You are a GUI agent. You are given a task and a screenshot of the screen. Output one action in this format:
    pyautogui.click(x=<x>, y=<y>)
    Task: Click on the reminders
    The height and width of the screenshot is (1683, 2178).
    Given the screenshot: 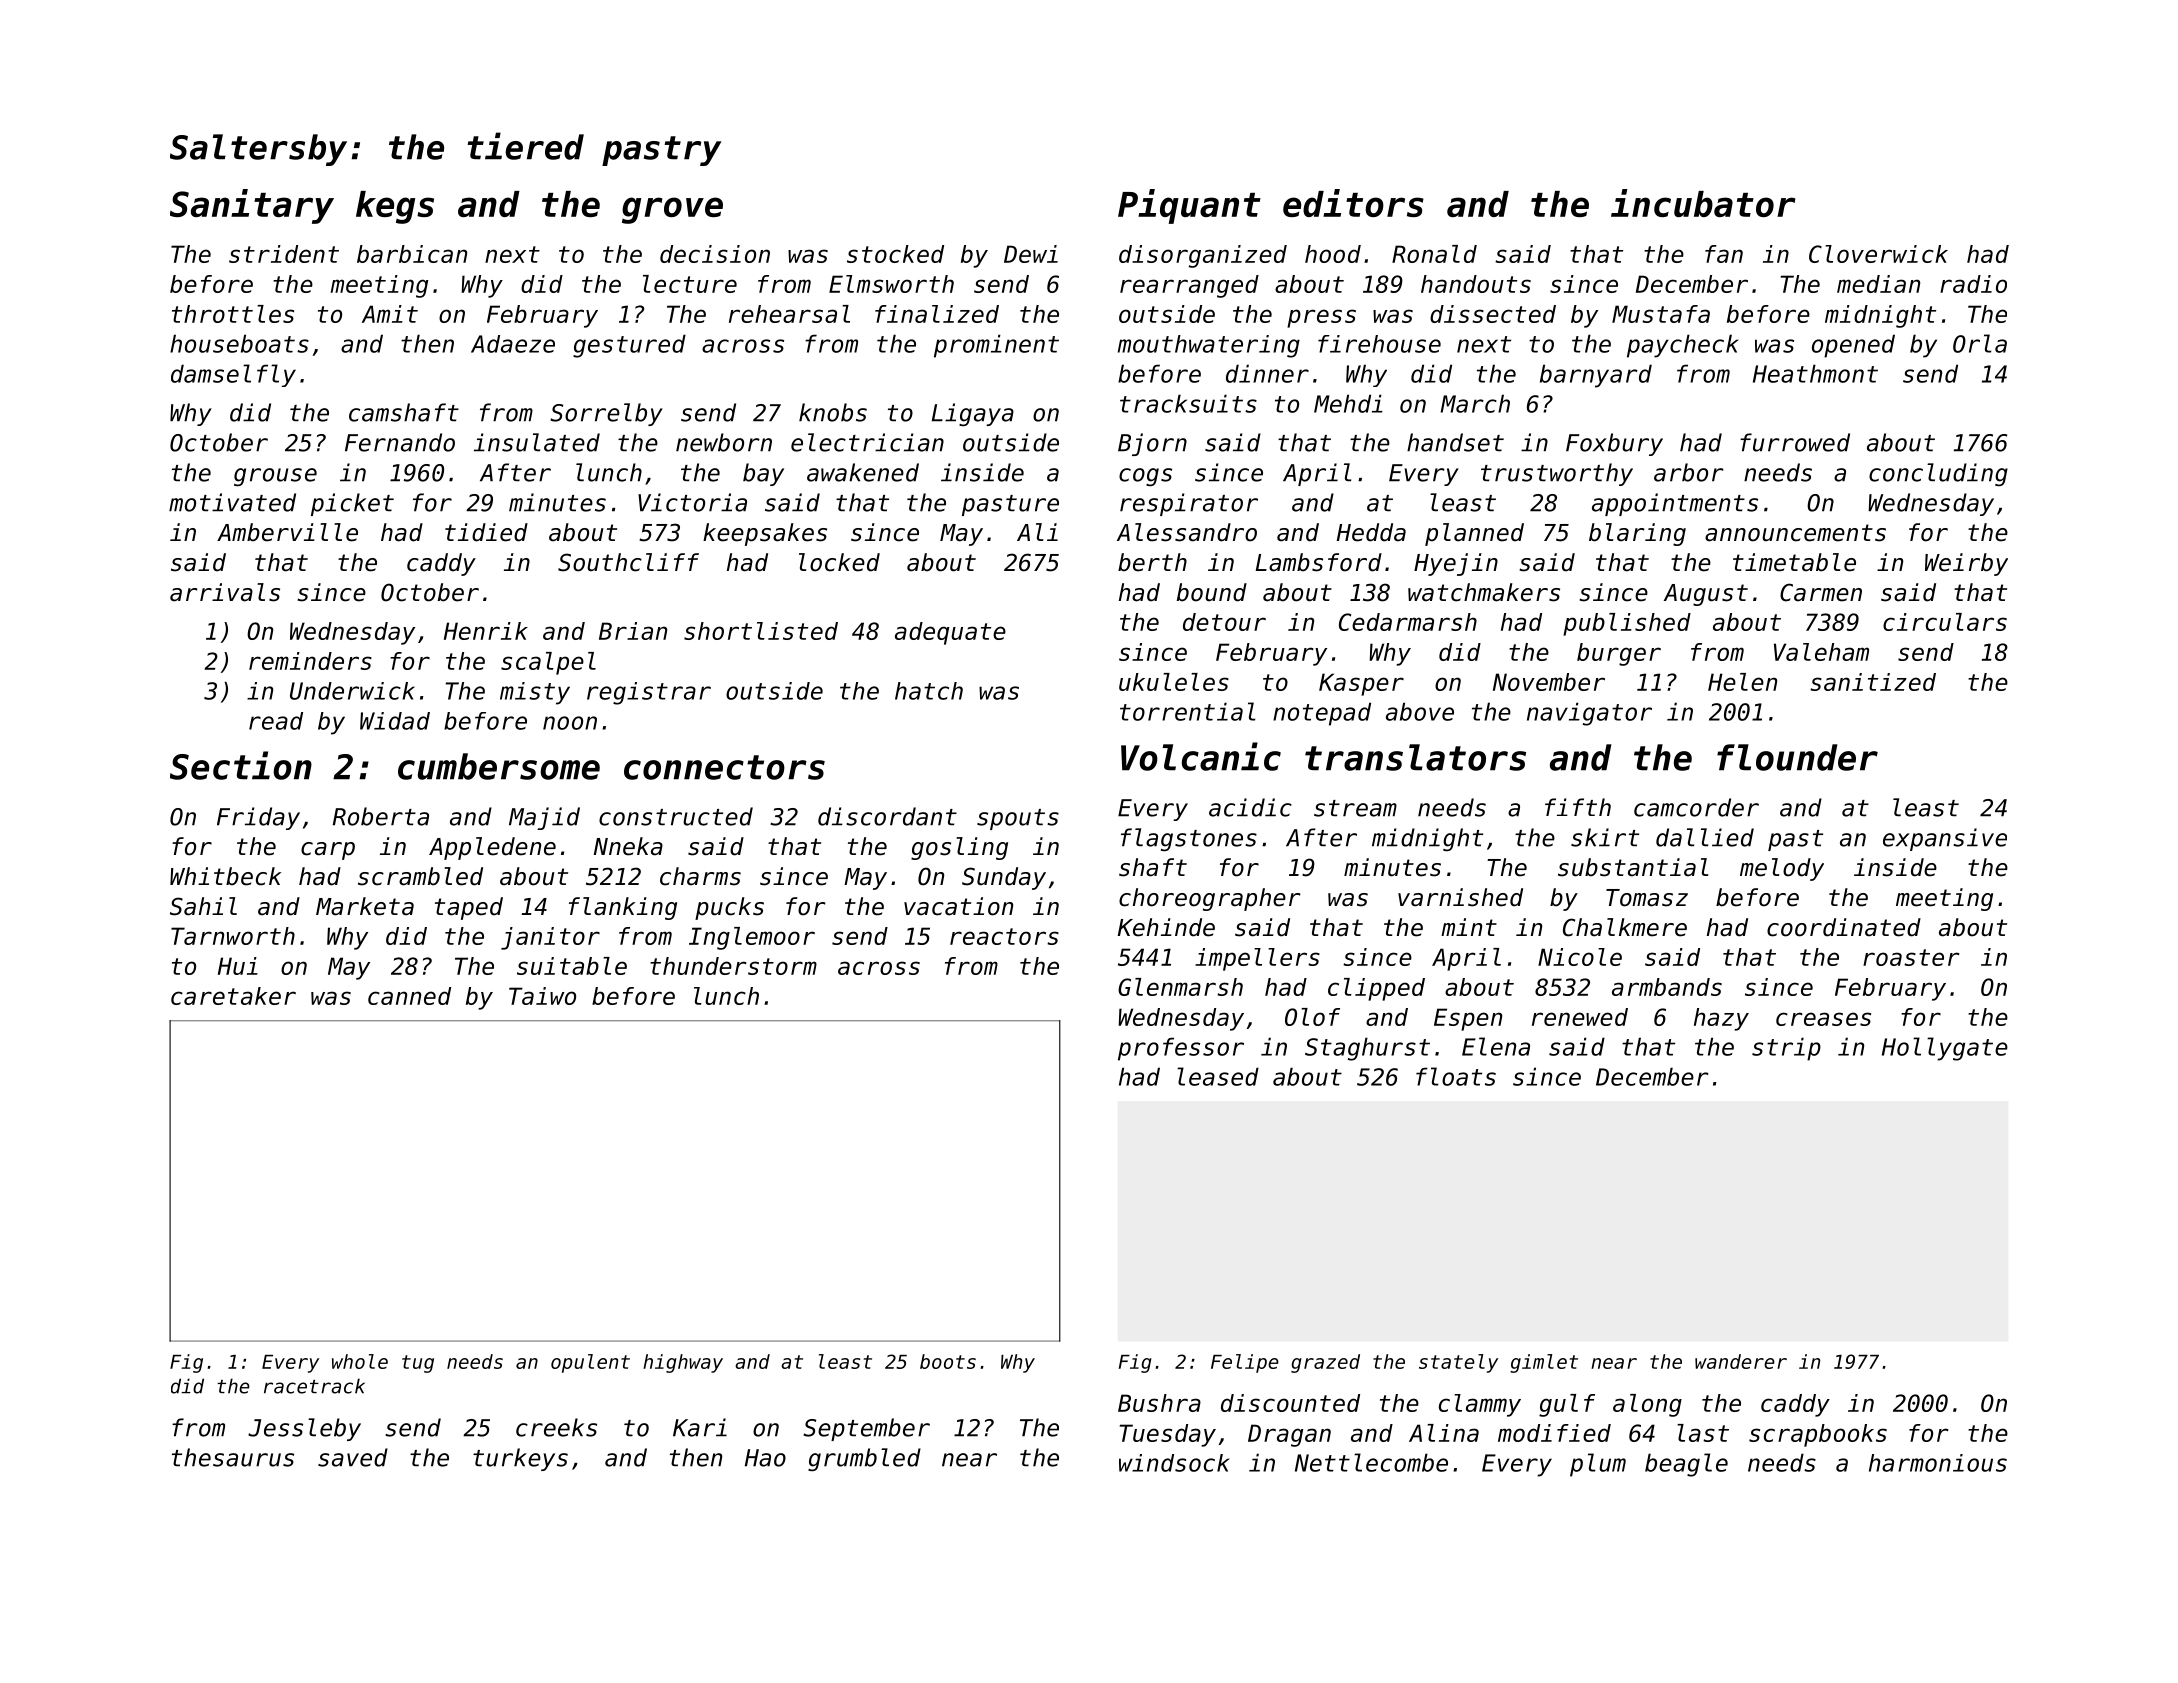 What is the action you would take?
    pyautogui.click(x=310, y=661)
